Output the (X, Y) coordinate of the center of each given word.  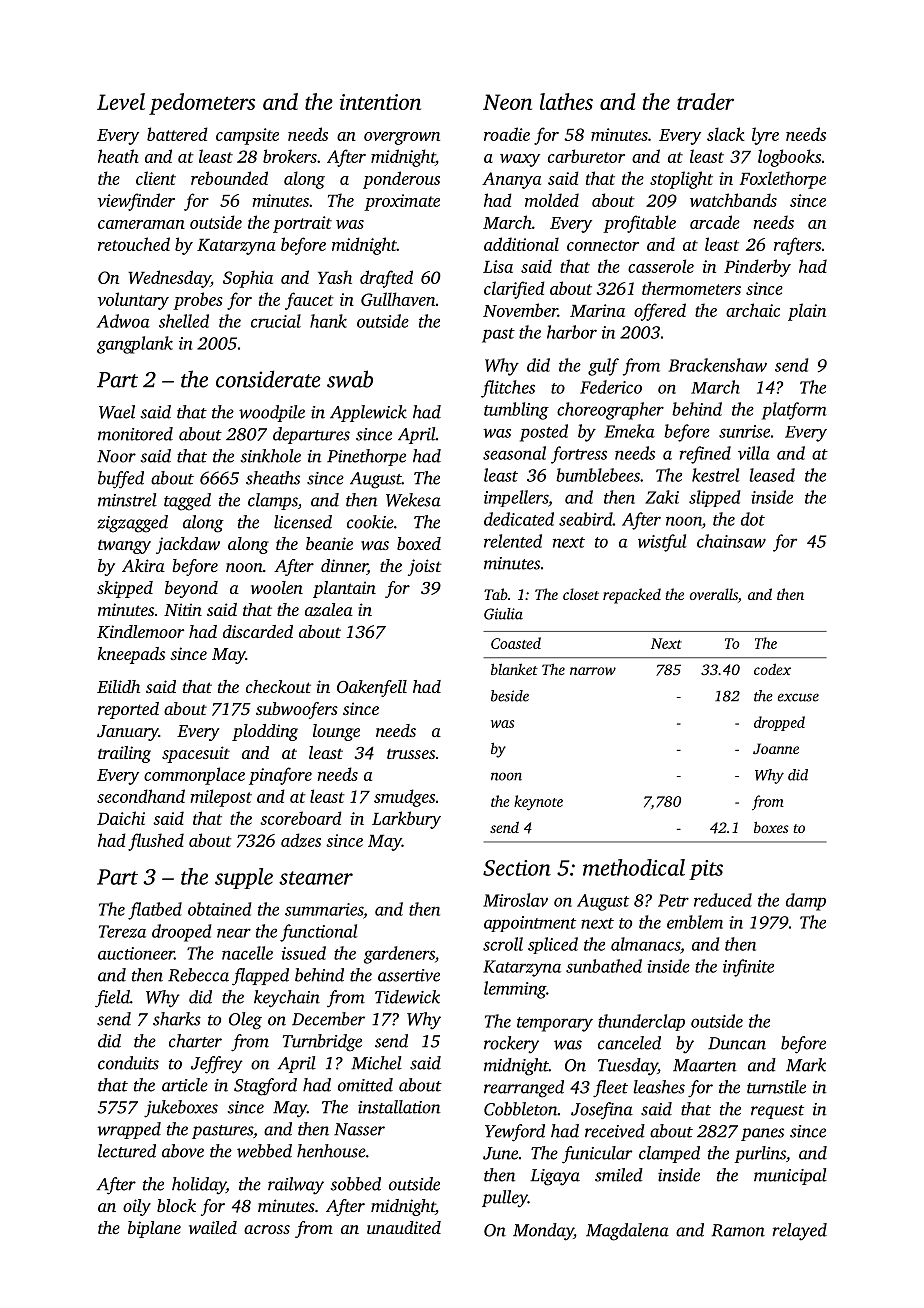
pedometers (202, 104)
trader (705, 101)
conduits (128, 1063)
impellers (516, 498)
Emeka (629, 431)
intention (380, 102)
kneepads (131, 655)
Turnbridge (322, 1043)
